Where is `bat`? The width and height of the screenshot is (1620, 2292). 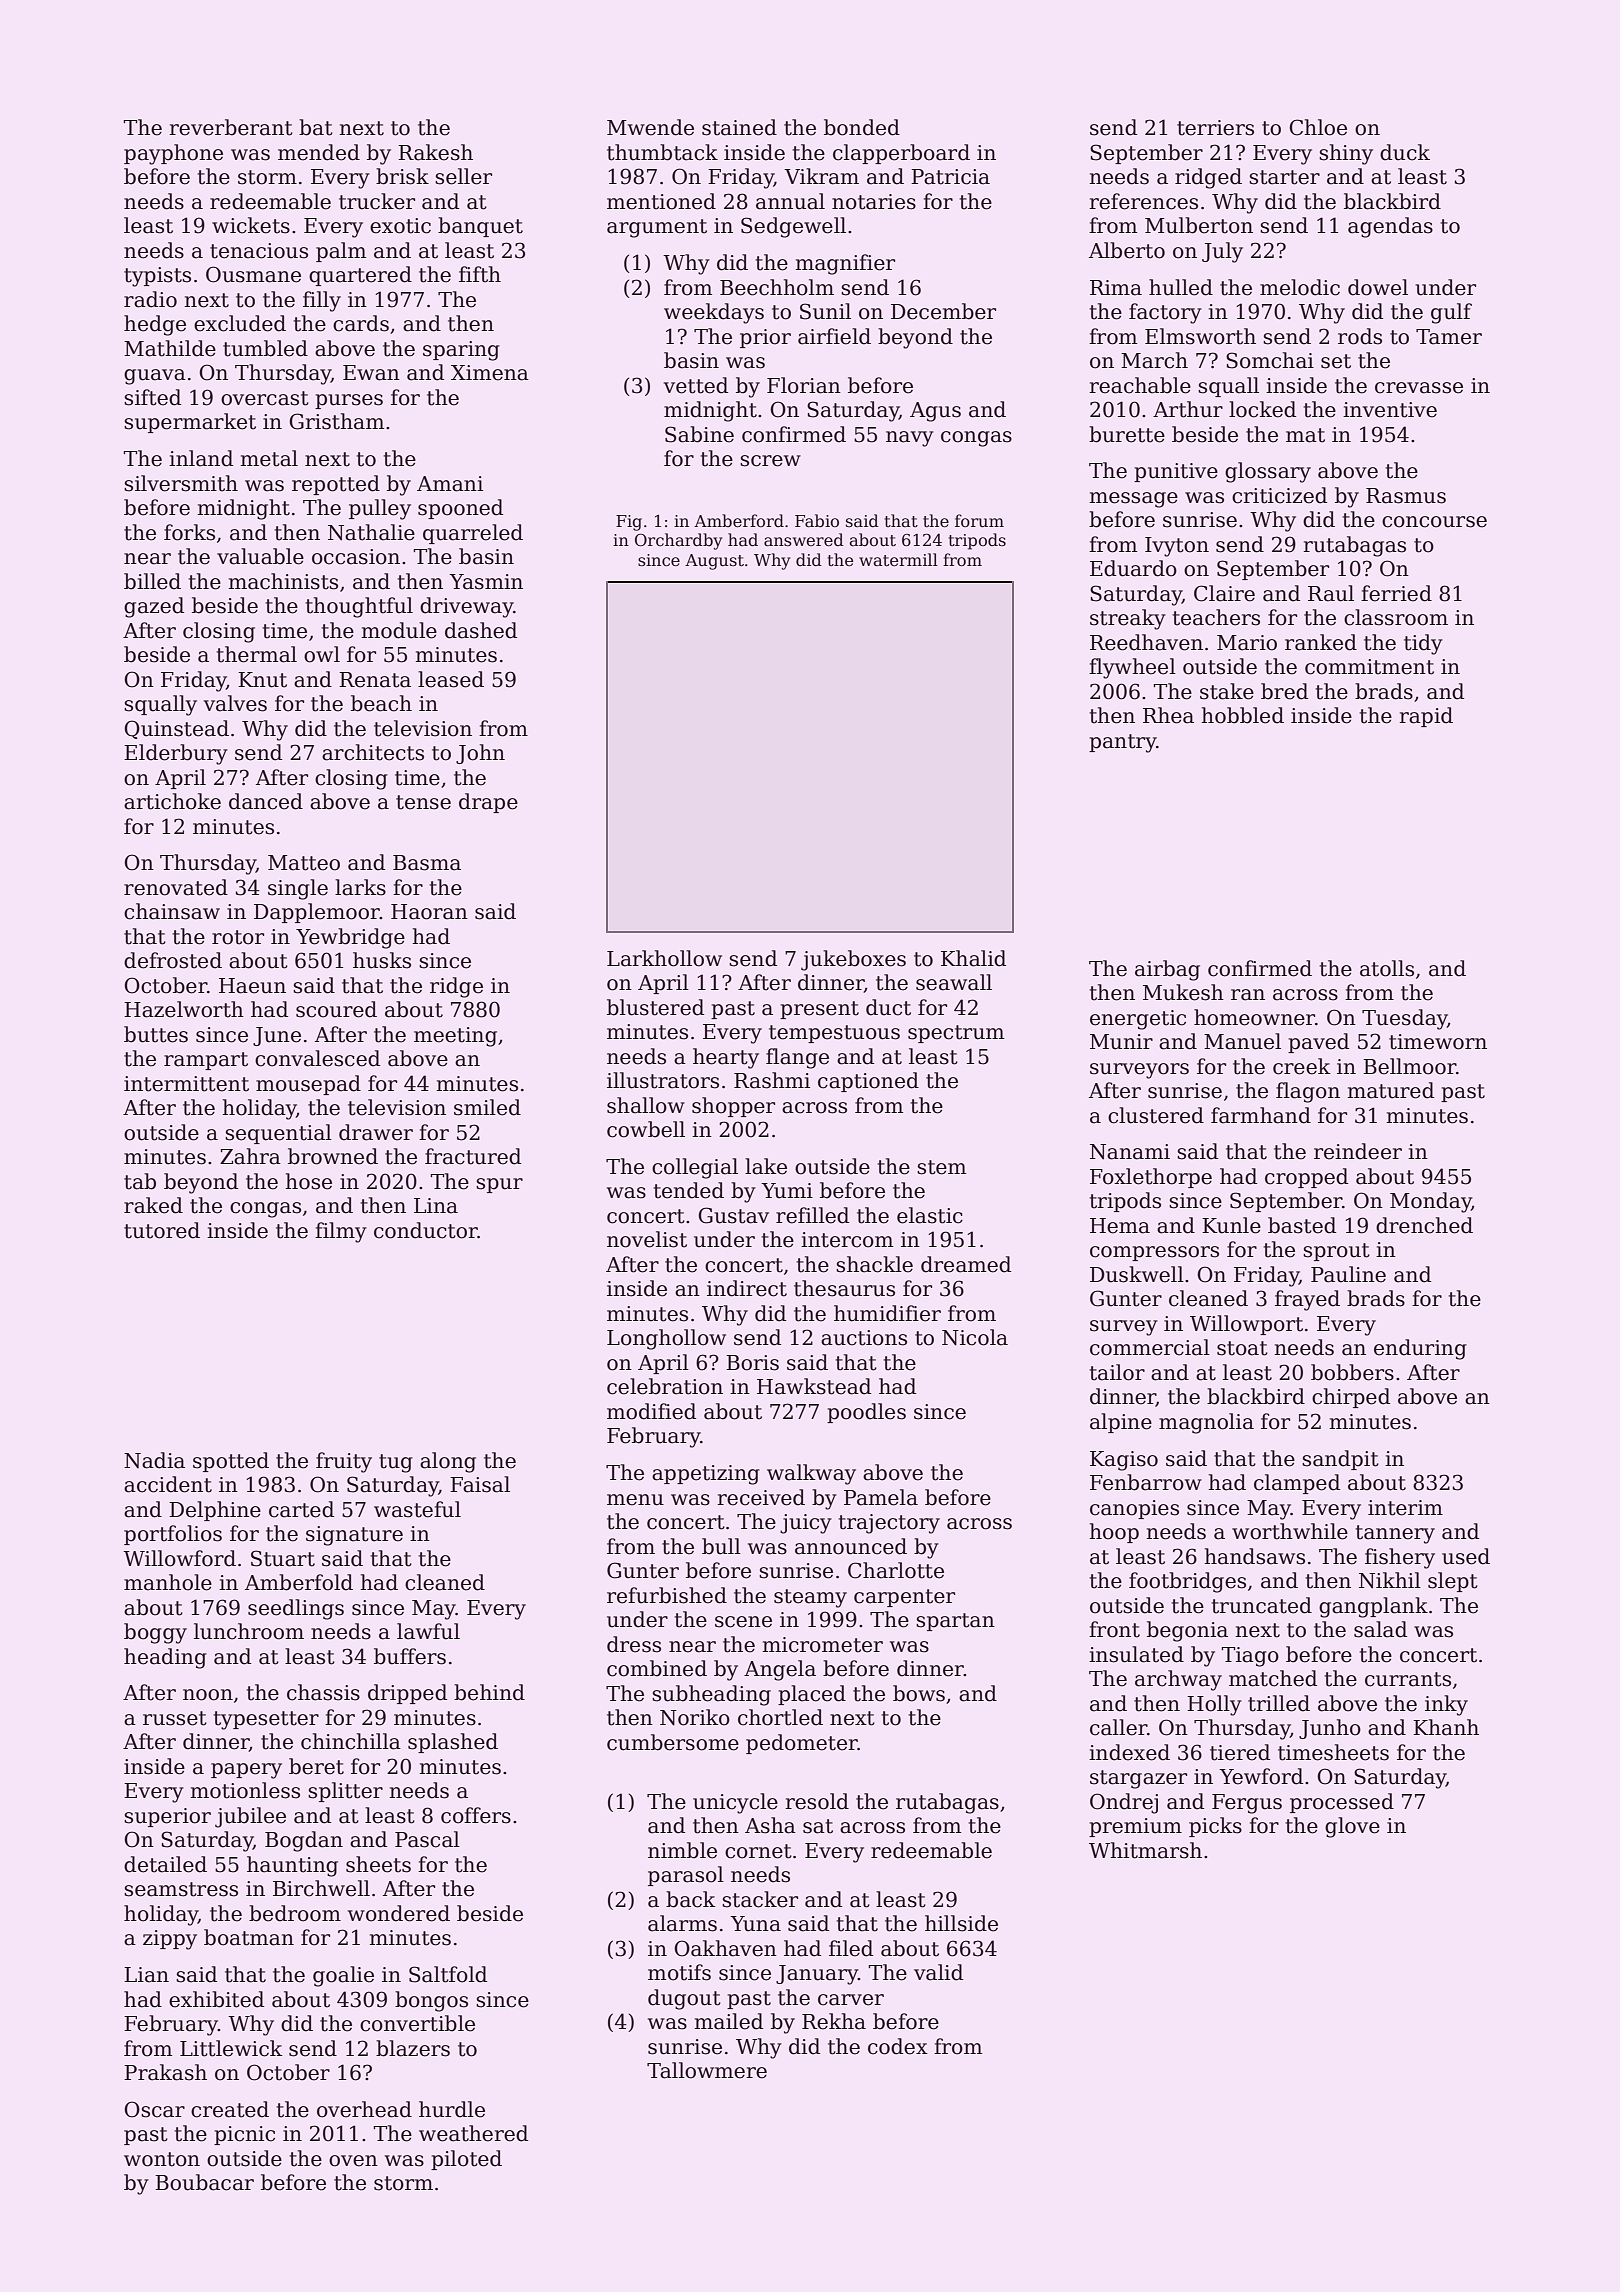 bat is located at coordinates (316, 127).
